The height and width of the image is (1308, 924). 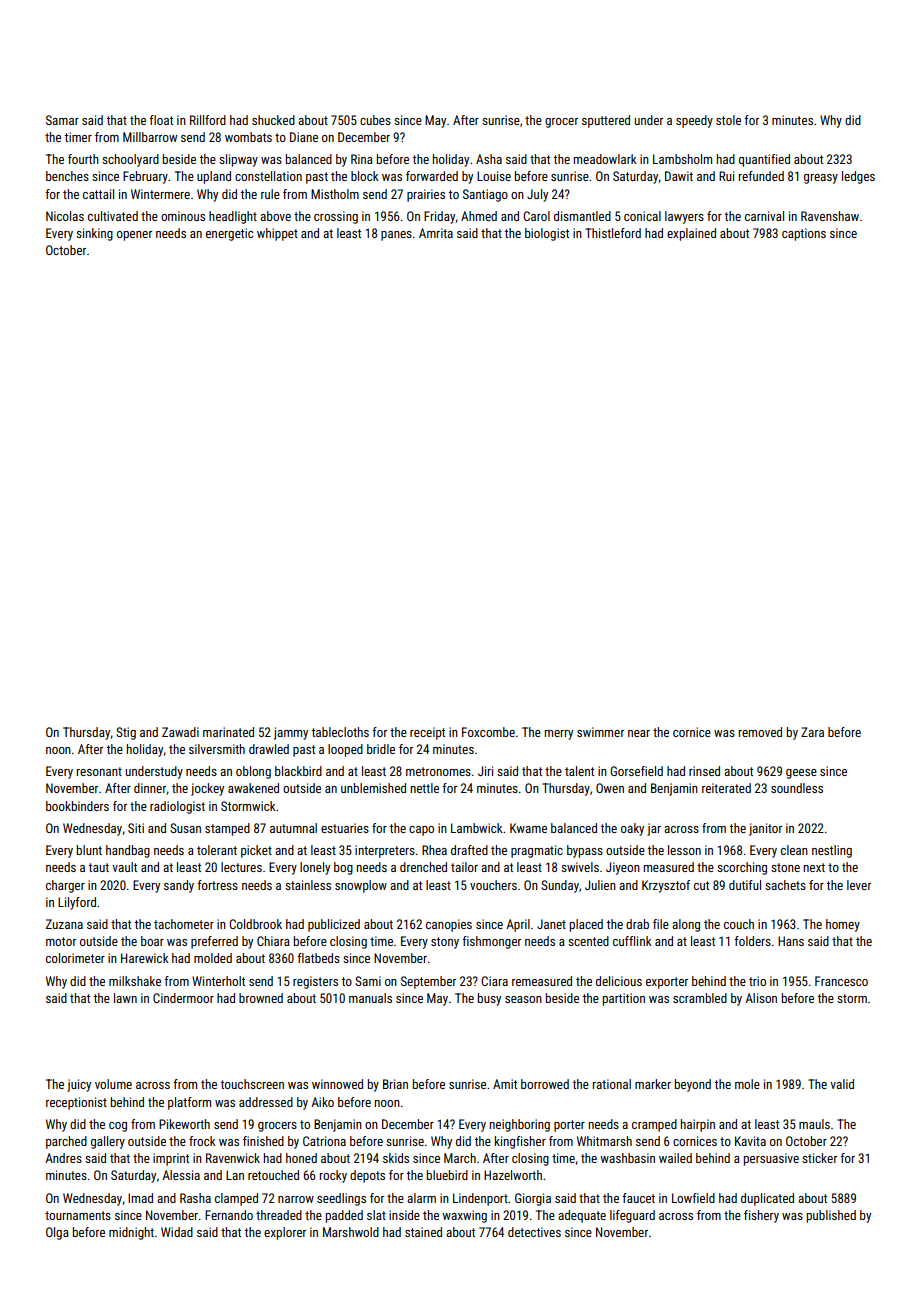 What do you see at coordinates (65, 886) in the image?
I see `charger` at bounding box center [65, 886].
